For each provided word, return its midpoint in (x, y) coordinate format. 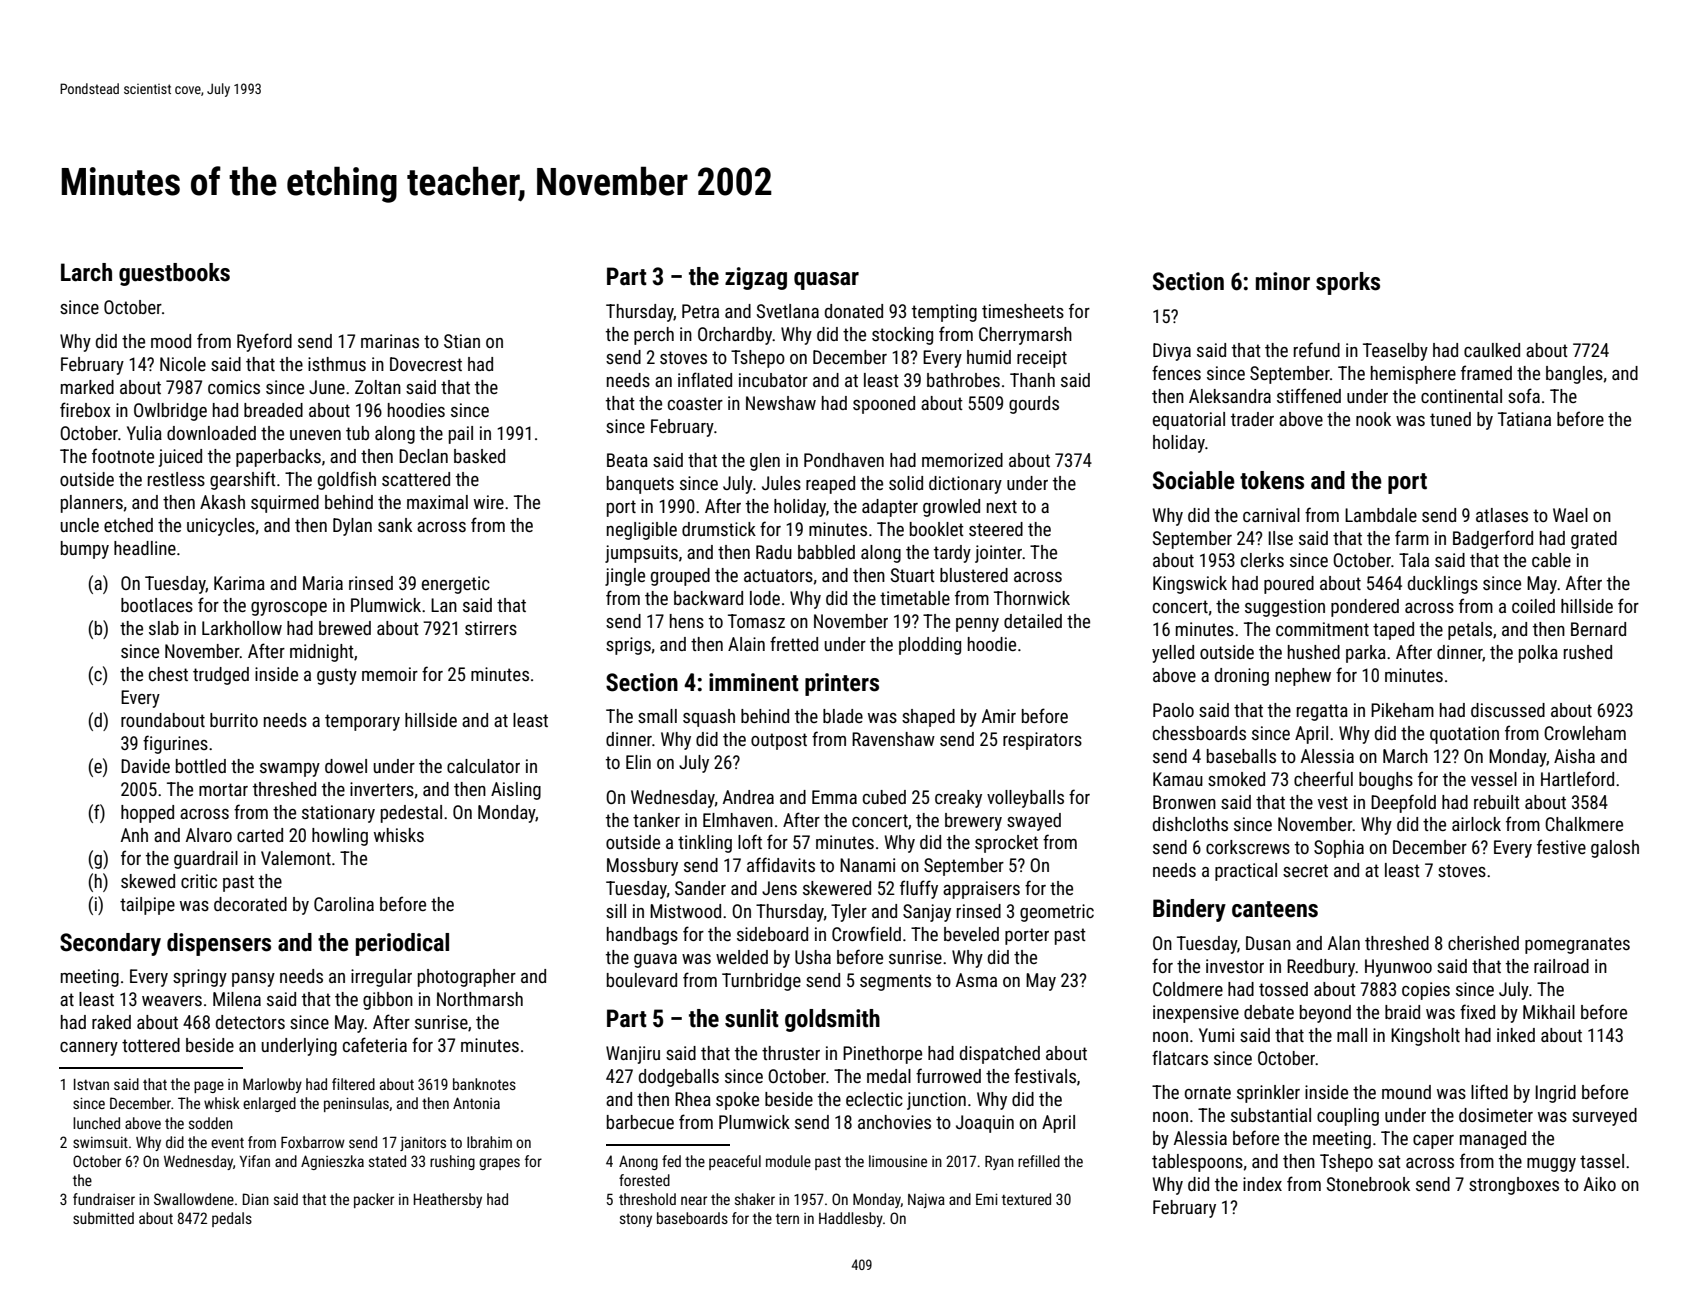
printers (842, 684)
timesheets (1023, 311)
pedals (232, 1219)
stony (636, 1220)
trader (1252, 419)
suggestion (1285, 608)
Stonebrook (1368, 1184)
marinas (390, 341)
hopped (147, 814)
